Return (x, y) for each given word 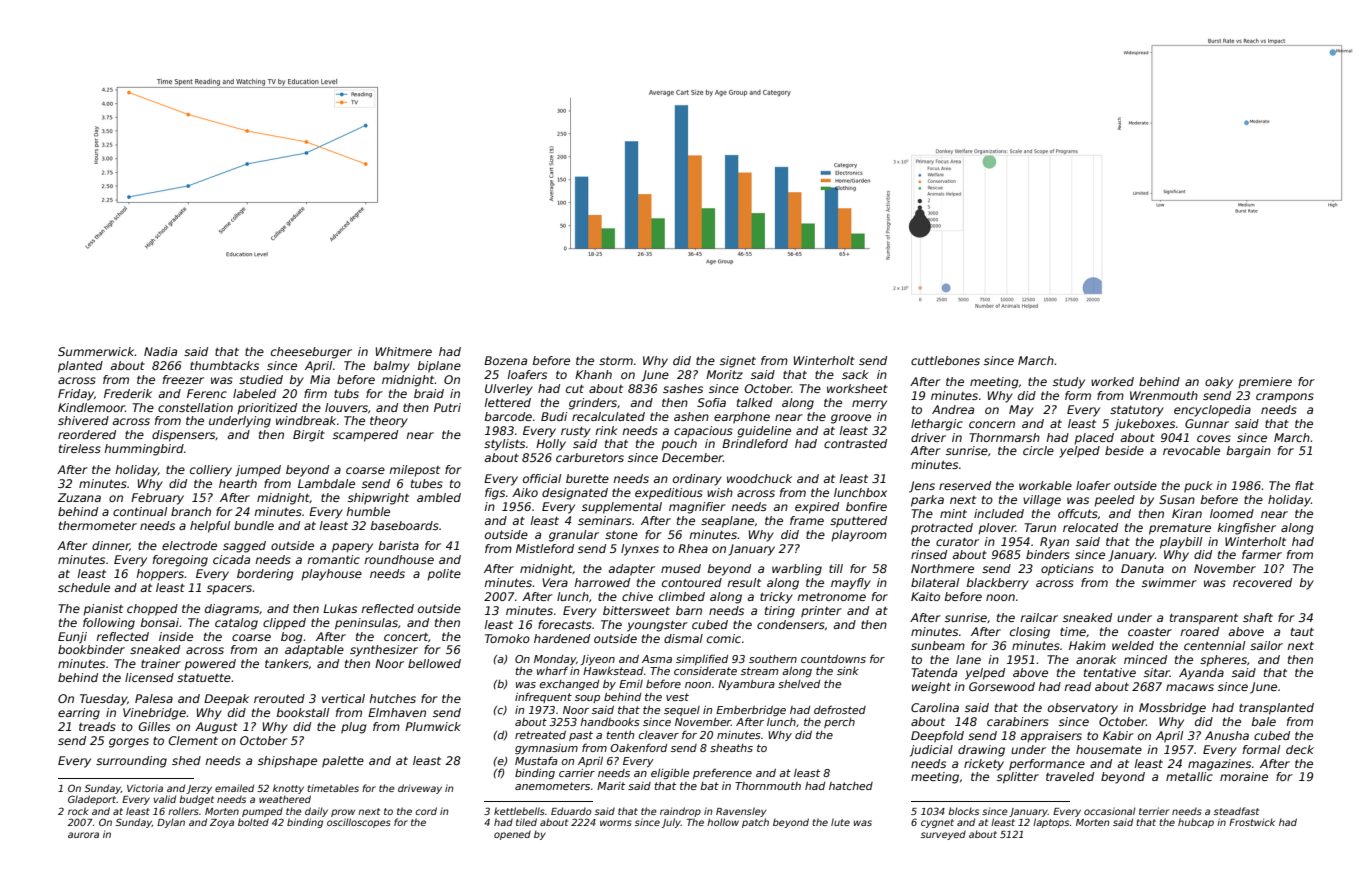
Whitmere (404, 351)
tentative (1110, 672)
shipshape (287, 762)
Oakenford (638, 747)
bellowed (434, 663)
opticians (1067, 570)
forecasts (565, 624)
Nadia (160, 351)
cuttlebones (945, 360)
